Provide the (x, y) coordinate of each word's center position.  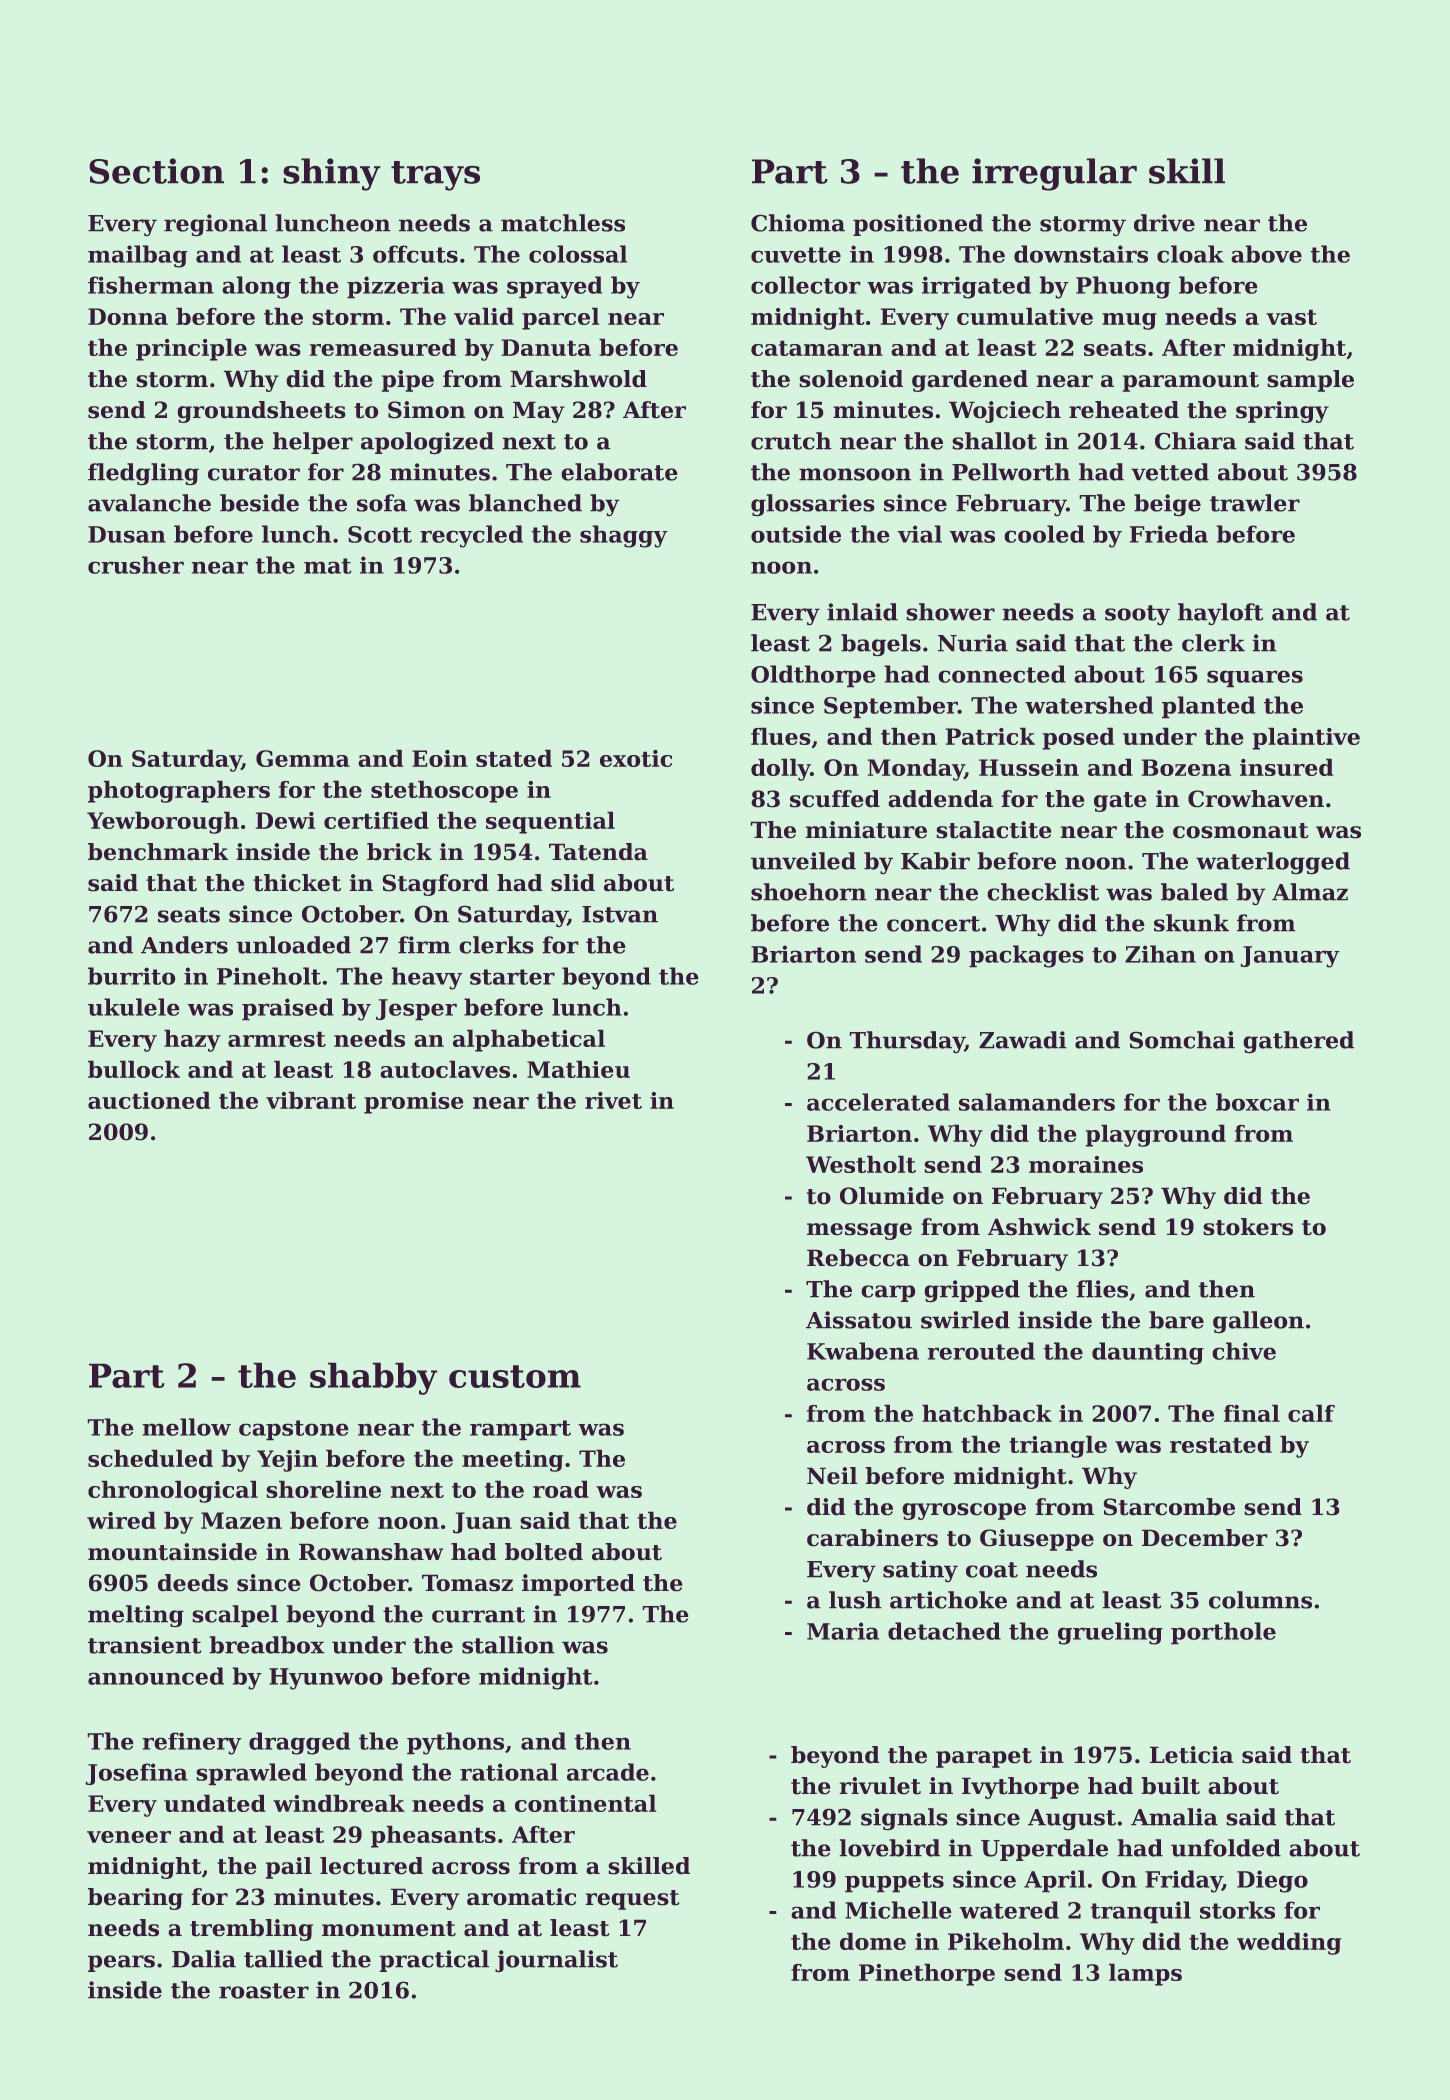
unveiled (803, 861)
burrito (132, 976)
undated (215, 1803)
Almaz (1310, 892)
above (1266, 254)
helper (313, 443)
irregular (1054, 174)
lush (855, 1600)
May (539, 412)
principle (191, 349)
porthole (1223, 1633)
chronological (173, 1491)
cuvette (796, 255)
